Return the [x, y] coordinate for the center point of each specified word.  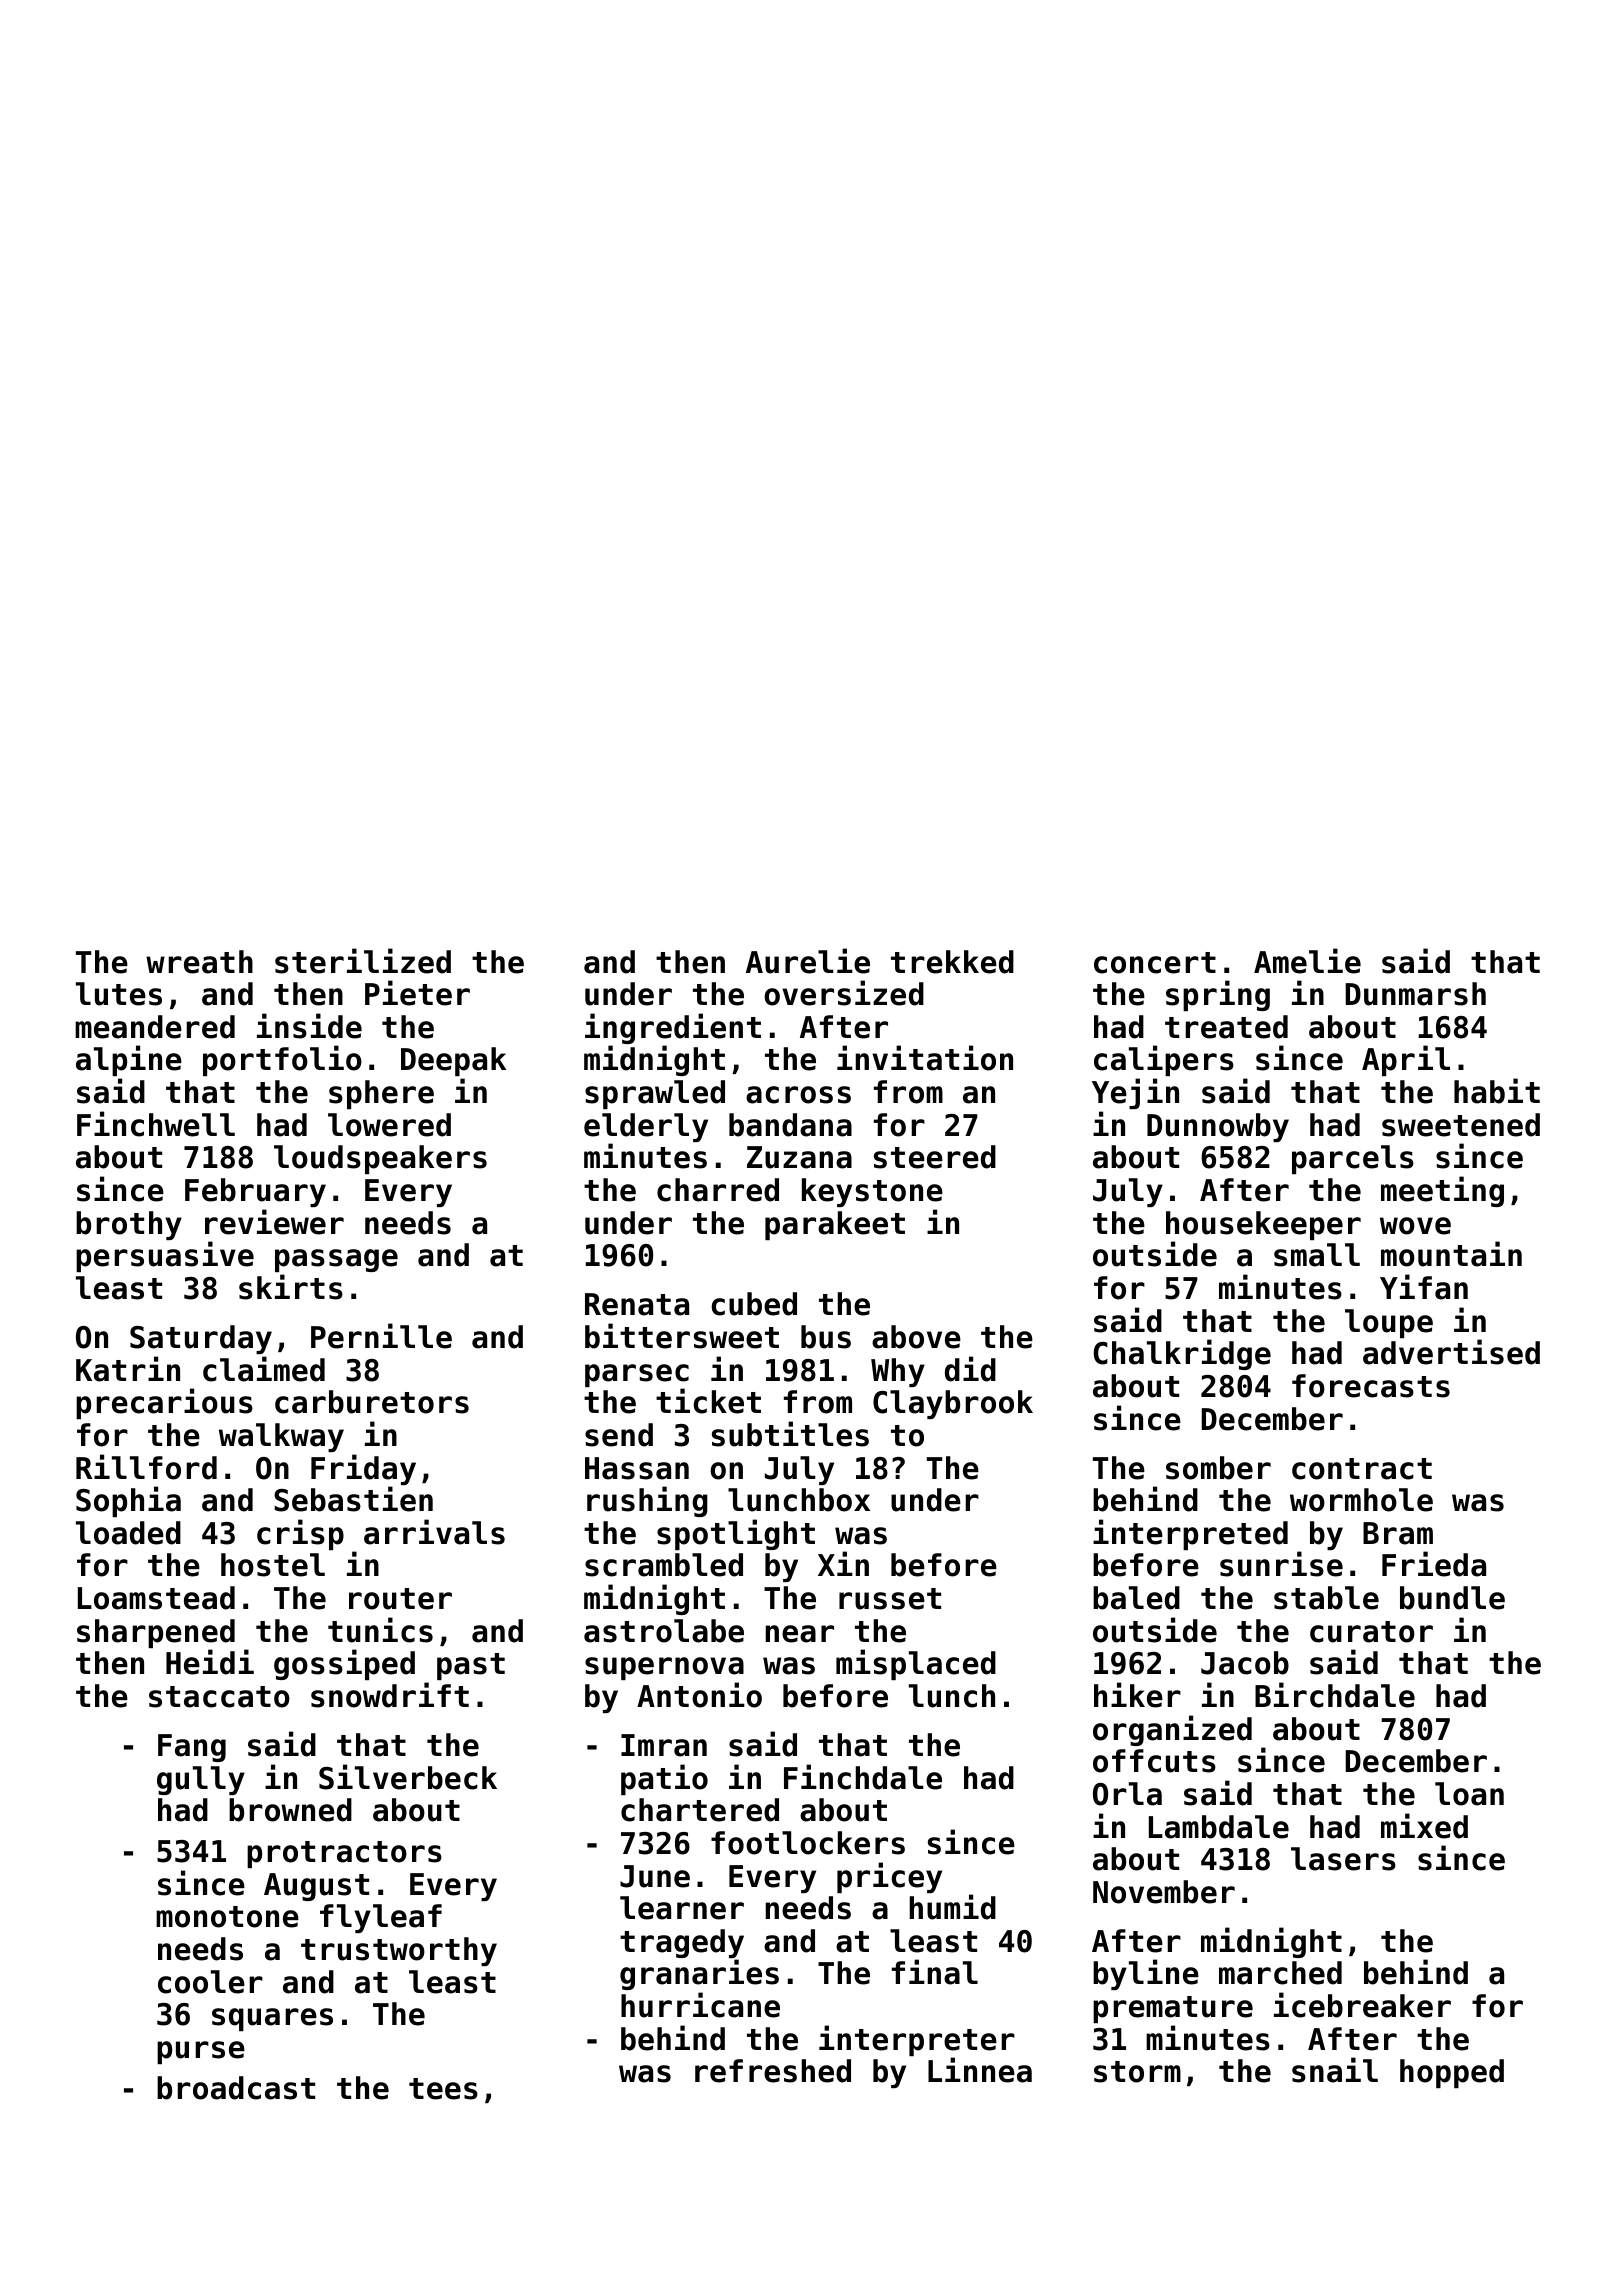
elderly [646, 1128]
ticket [708, 1401]
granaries [699, 1975]
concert [1155, 963]
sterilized [363, 961]
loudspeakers [380, 1159]
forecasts [1371, 1386]
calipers [1164, 1060]
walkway [281, 1437]
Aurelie [808, 961]
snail [1335, 2070]
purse [201, 2052]
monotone [227, 1917]
